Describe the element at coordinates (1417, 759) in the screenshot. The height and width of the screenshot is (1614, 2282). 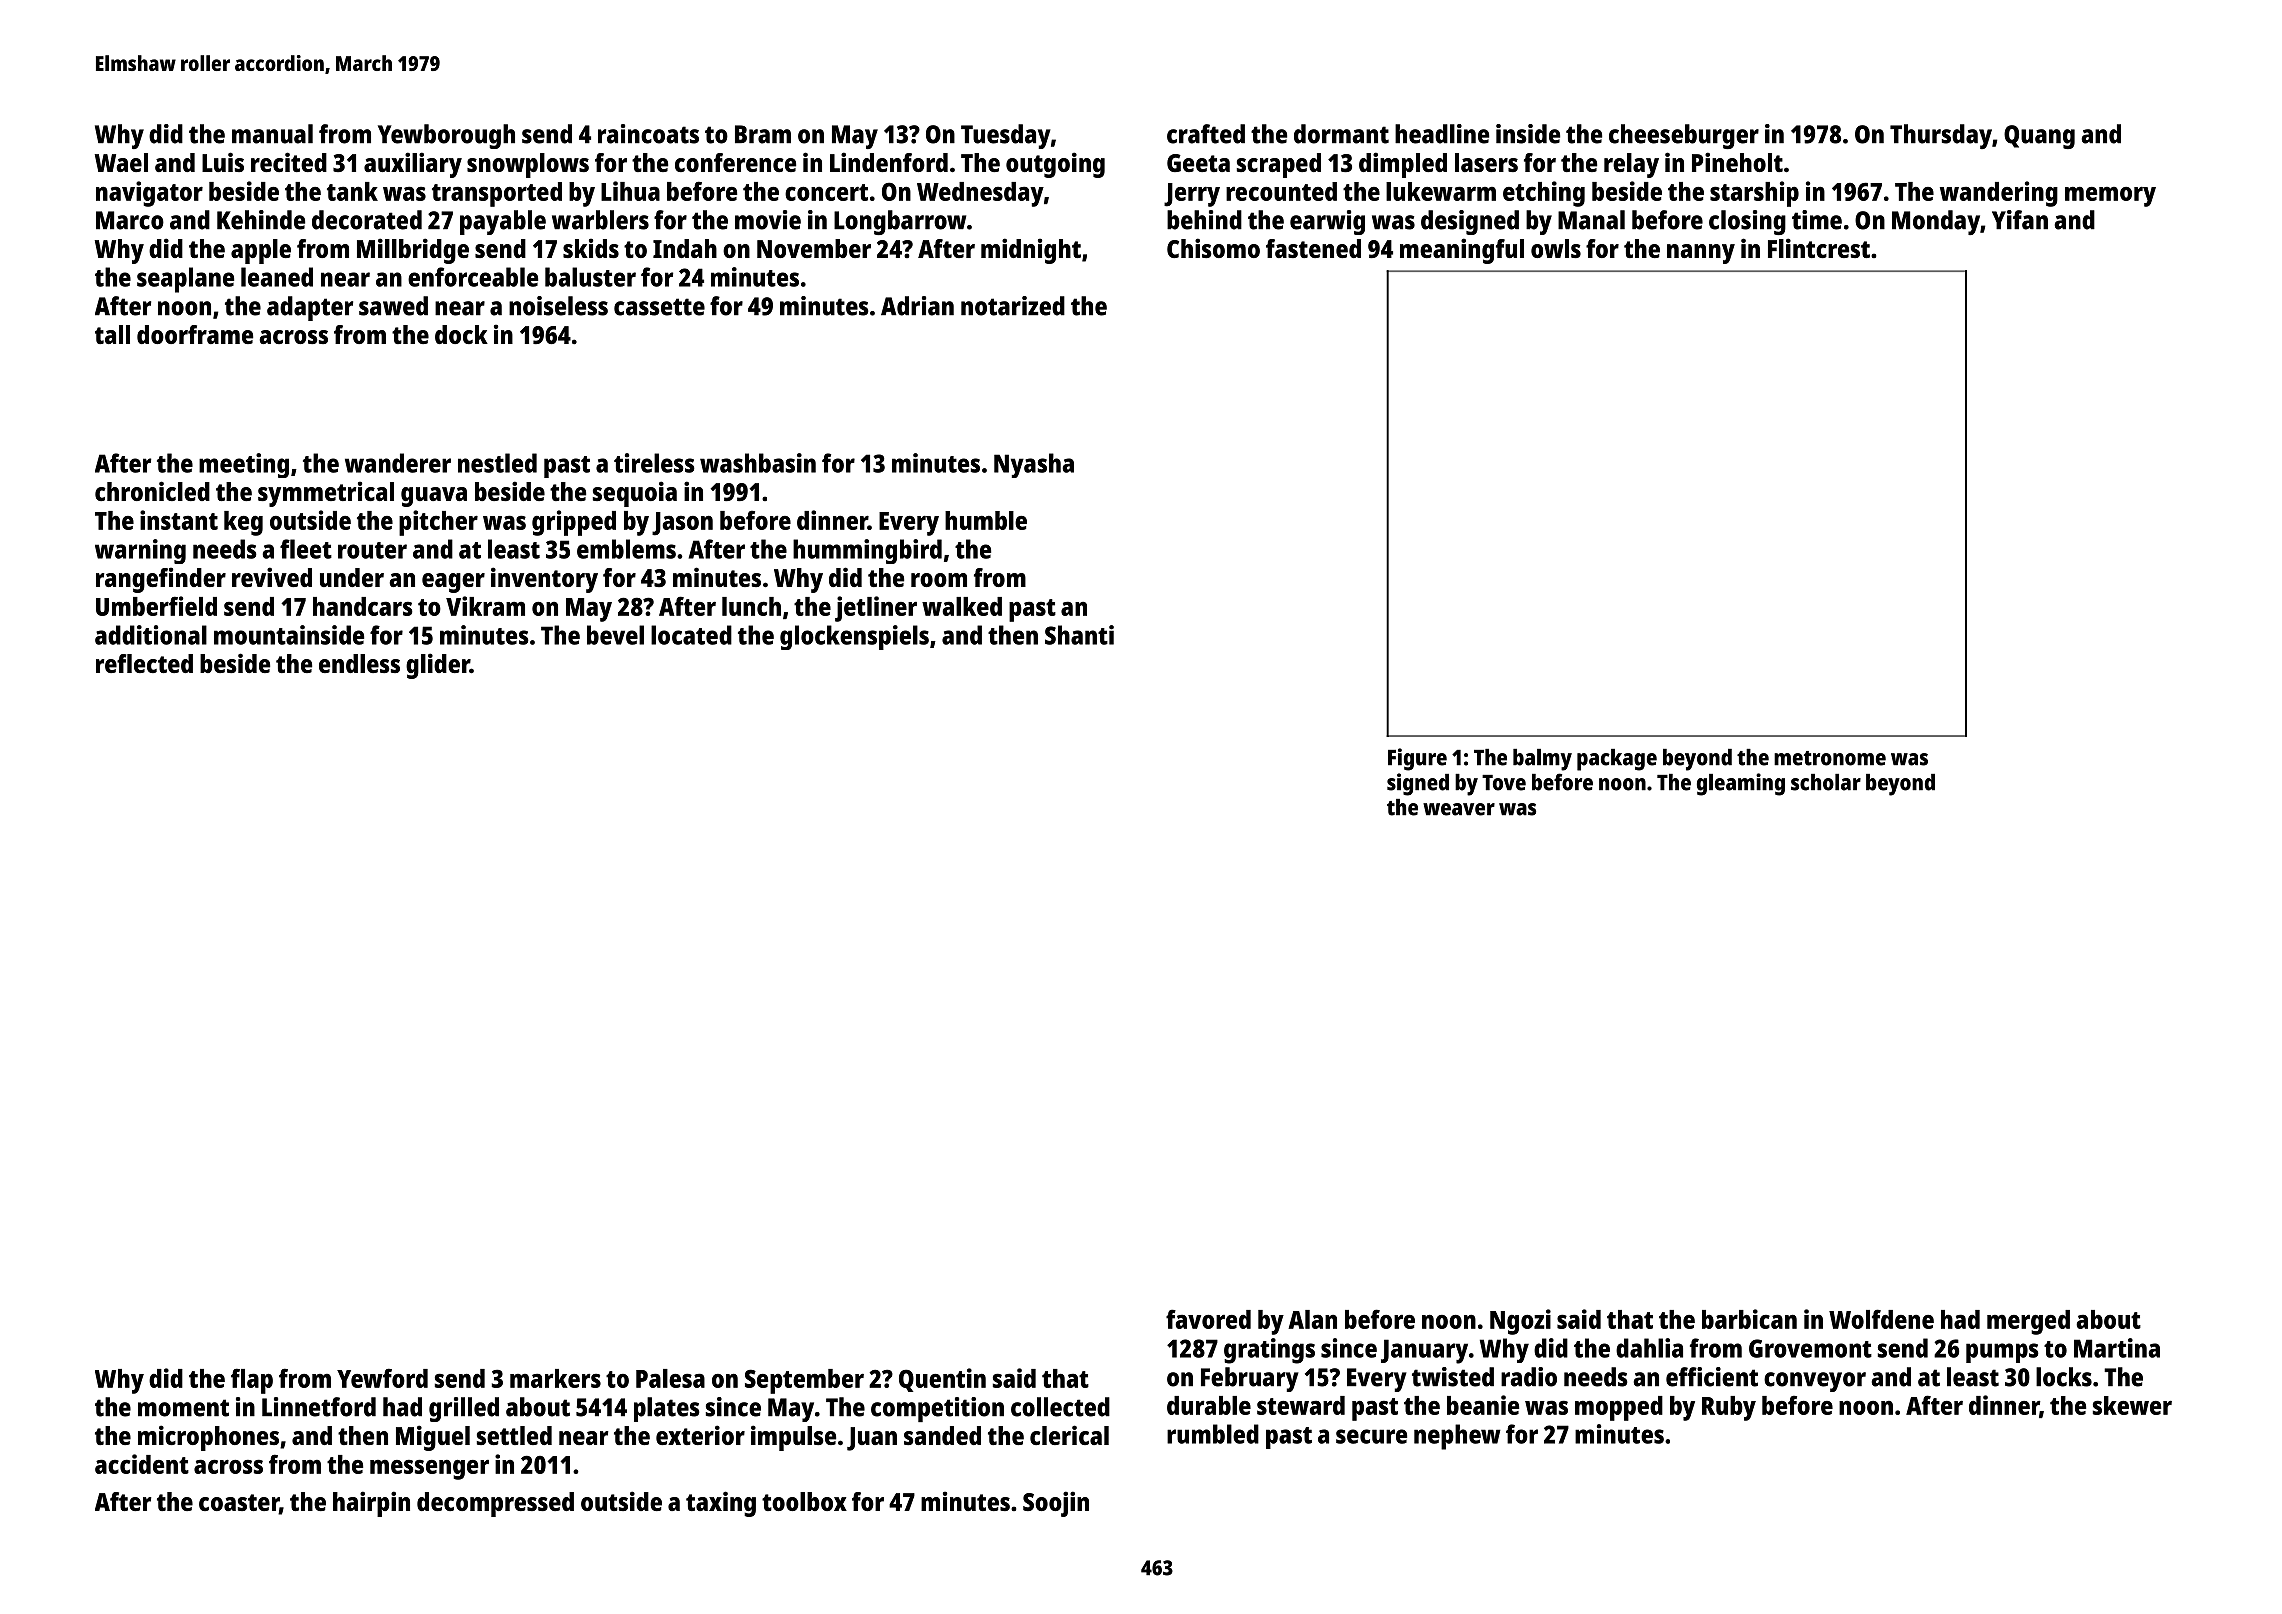
I see `Figure` at that location.
